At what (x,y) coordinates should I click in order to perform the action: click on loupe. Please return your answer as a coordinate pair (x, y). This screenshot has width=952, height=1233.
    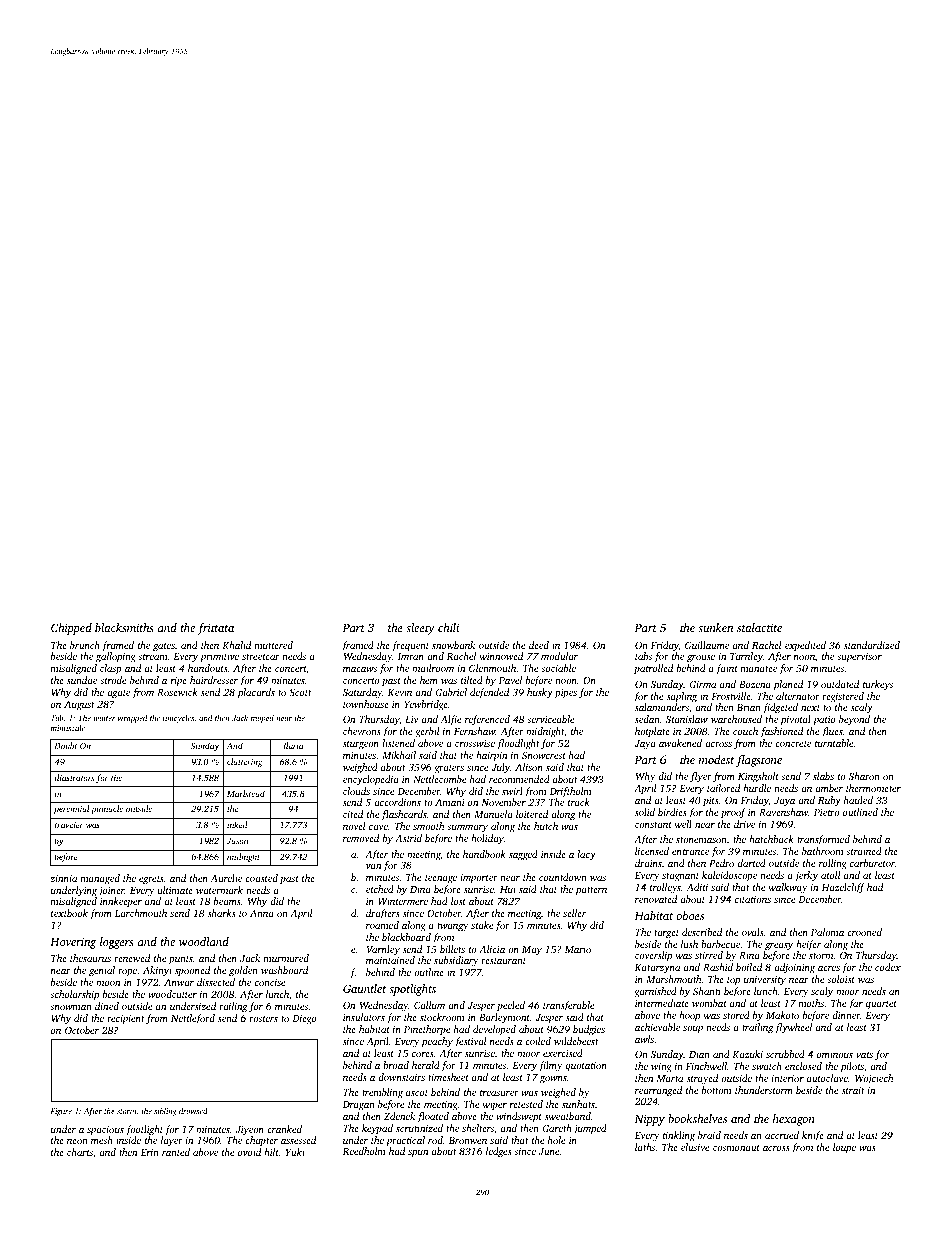
    Looking at the image, I should click on (844, 1148).
